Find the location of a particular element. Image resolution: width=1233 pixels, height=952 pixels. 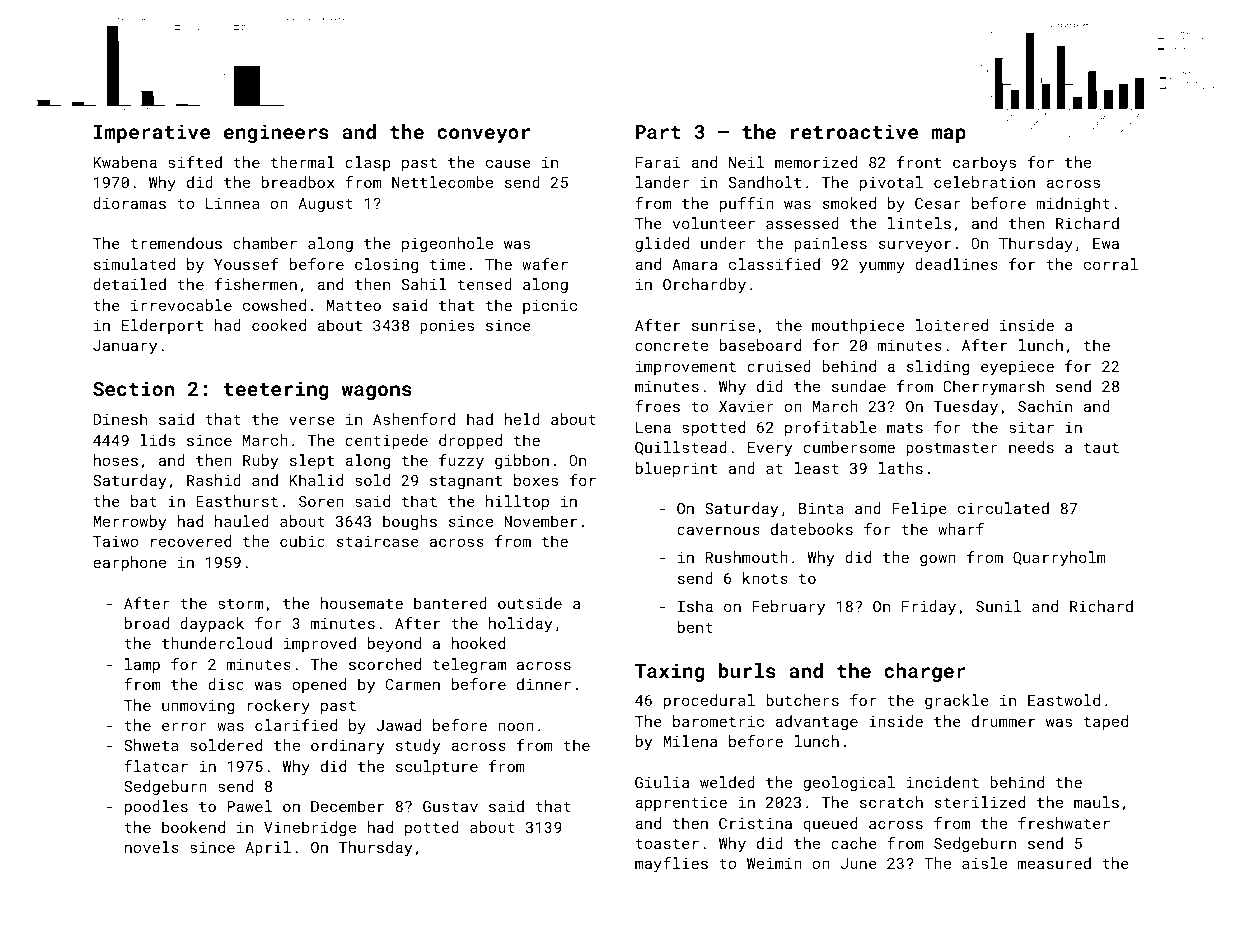

Section is located at coordinates (133, 388).
